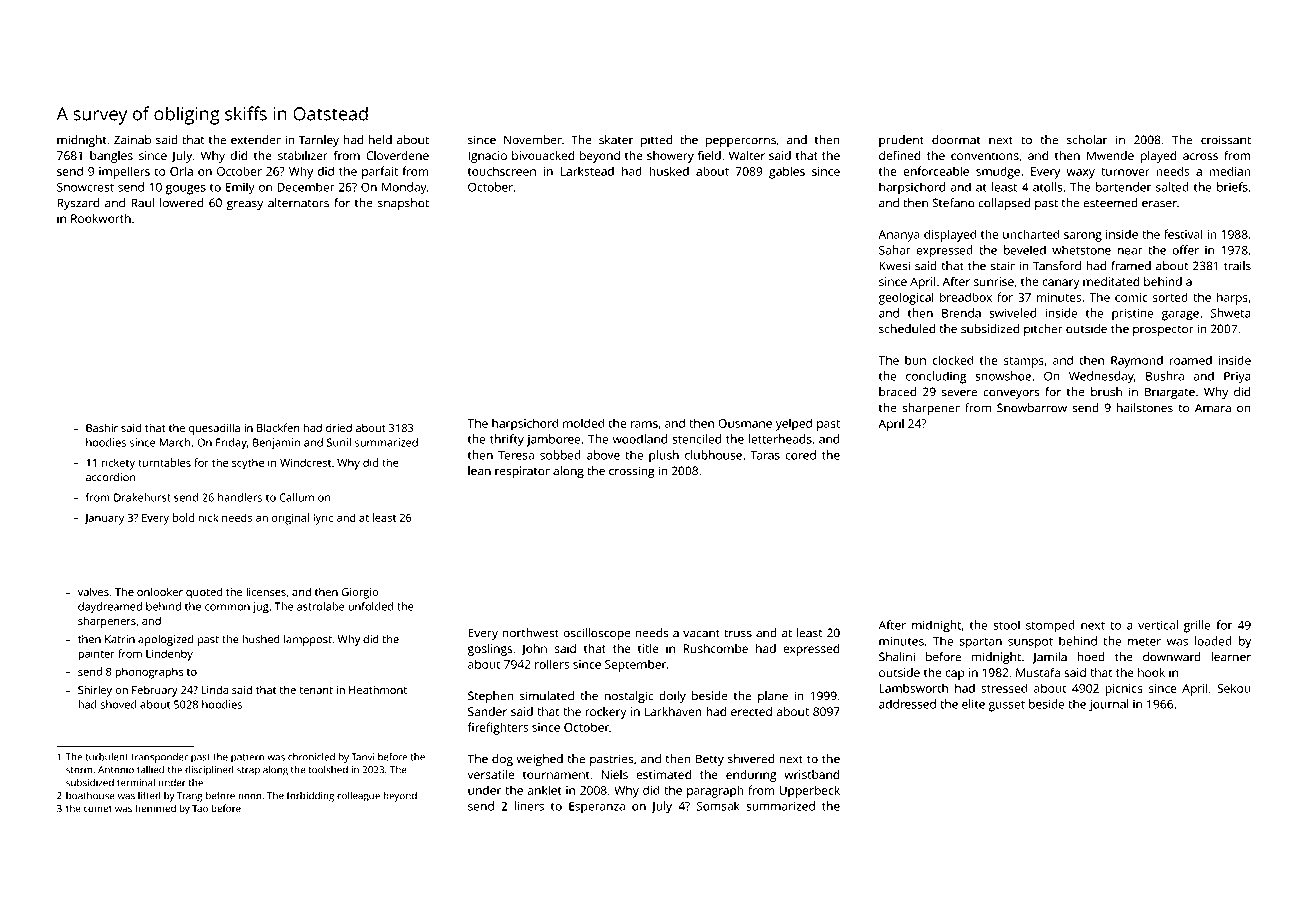  Describe the element at coordinates (1106, 392) in the screenshot. I see `brush` at that location.
